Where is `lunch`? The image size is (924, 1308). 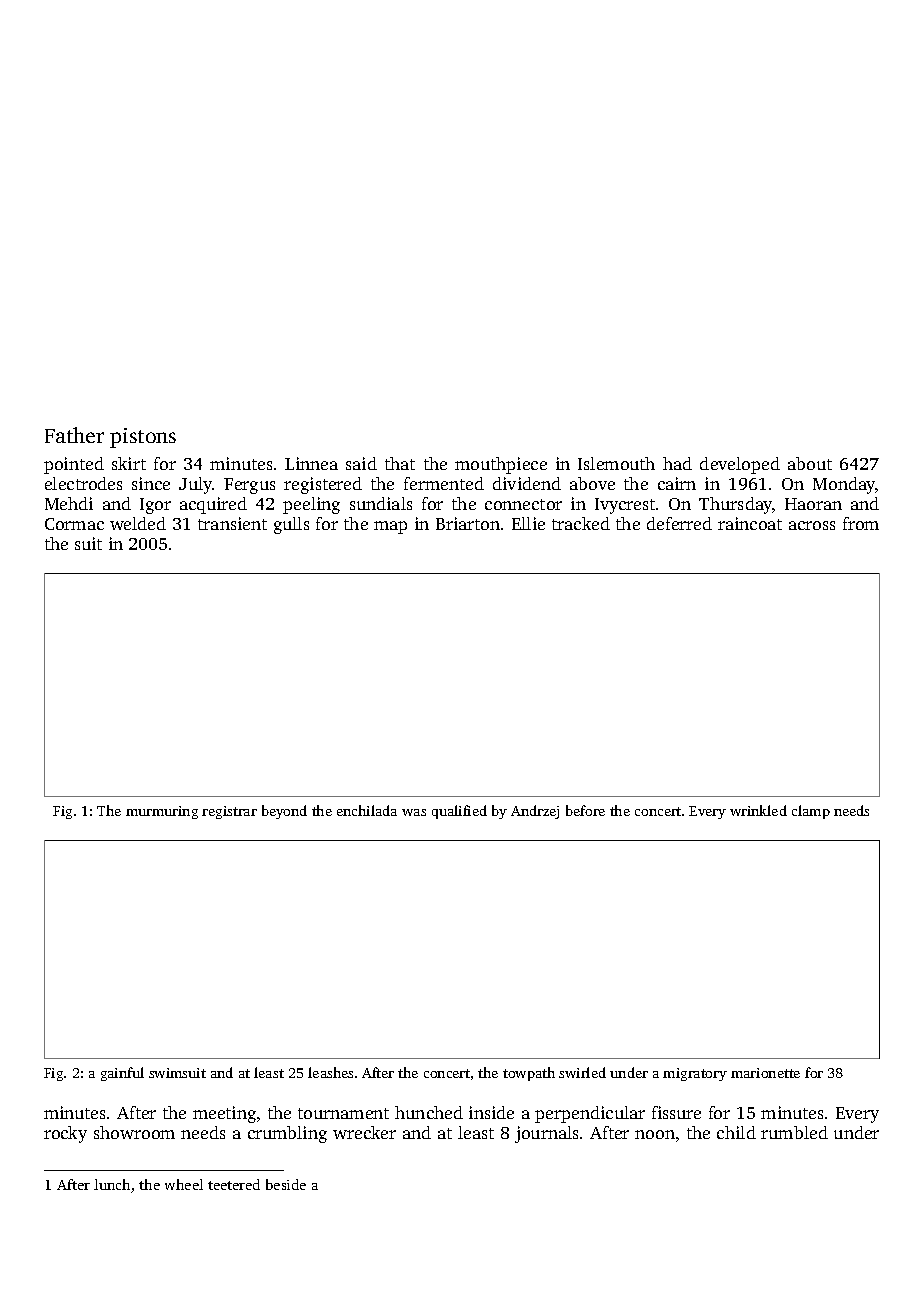 lunch is located at coordinates (112, 1184).
